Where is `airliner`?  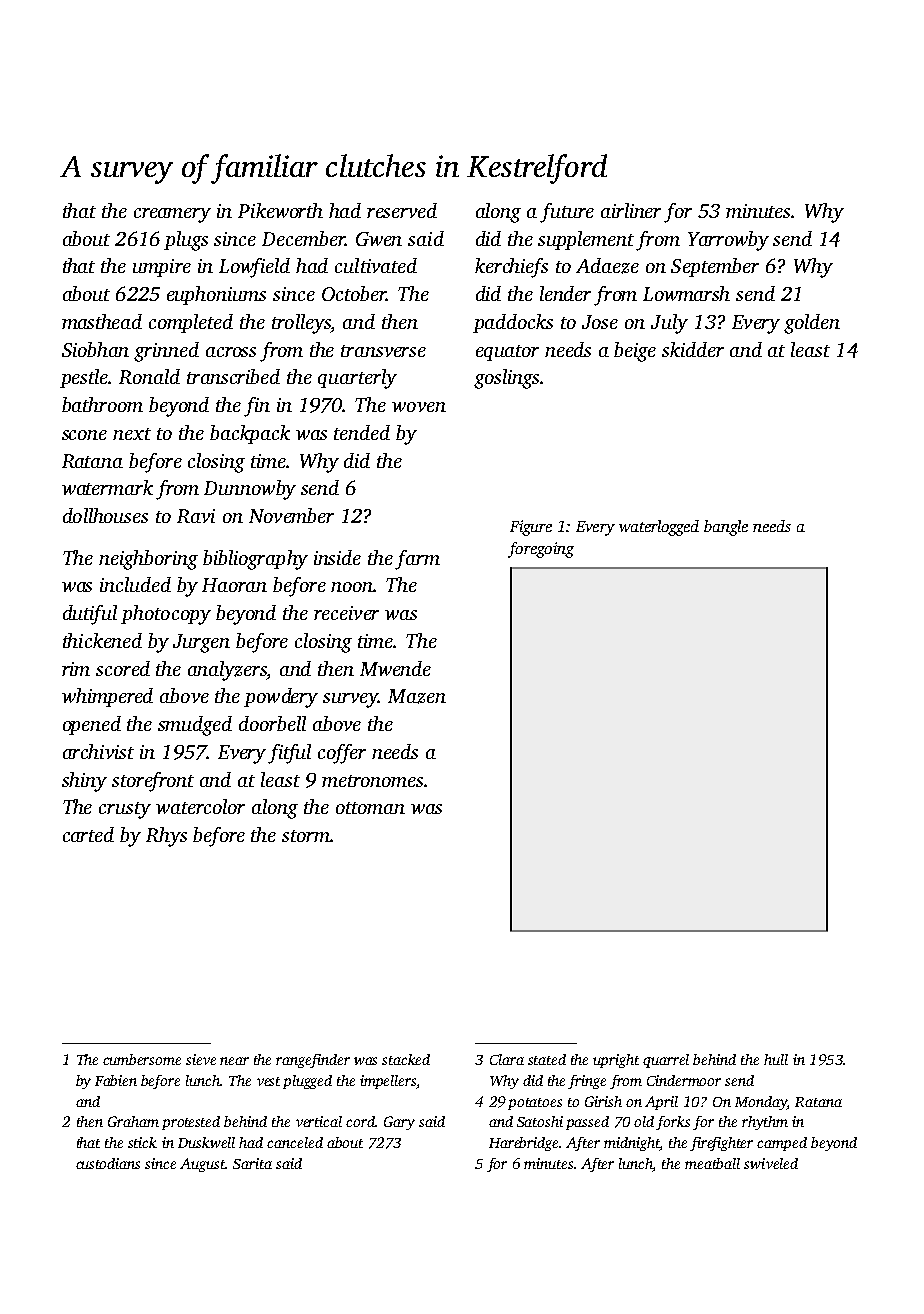 airliner is located at coordinates (631, 210).
